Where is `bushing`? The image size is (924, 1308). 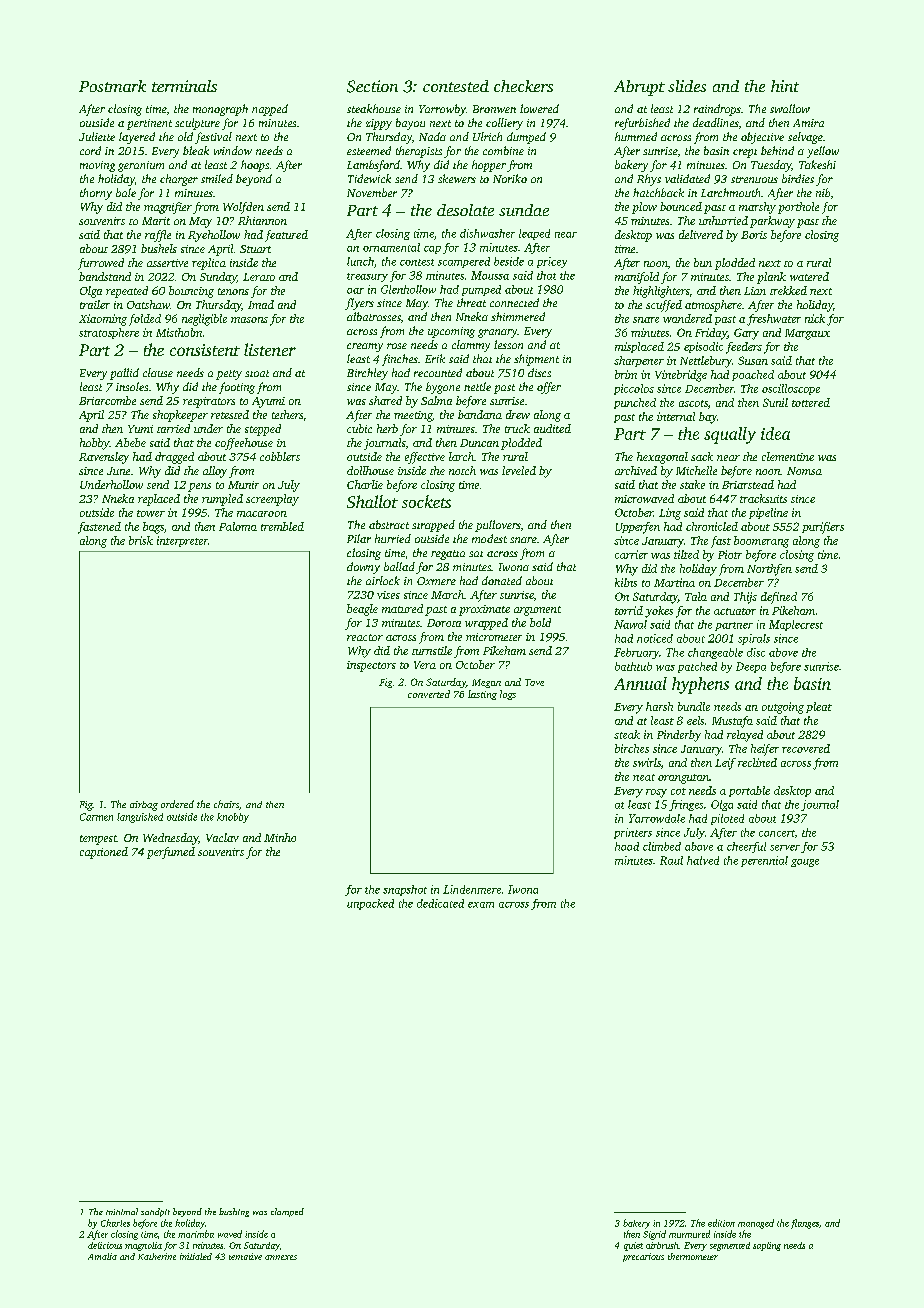
bushing is located at coordinates (234, 1212).
